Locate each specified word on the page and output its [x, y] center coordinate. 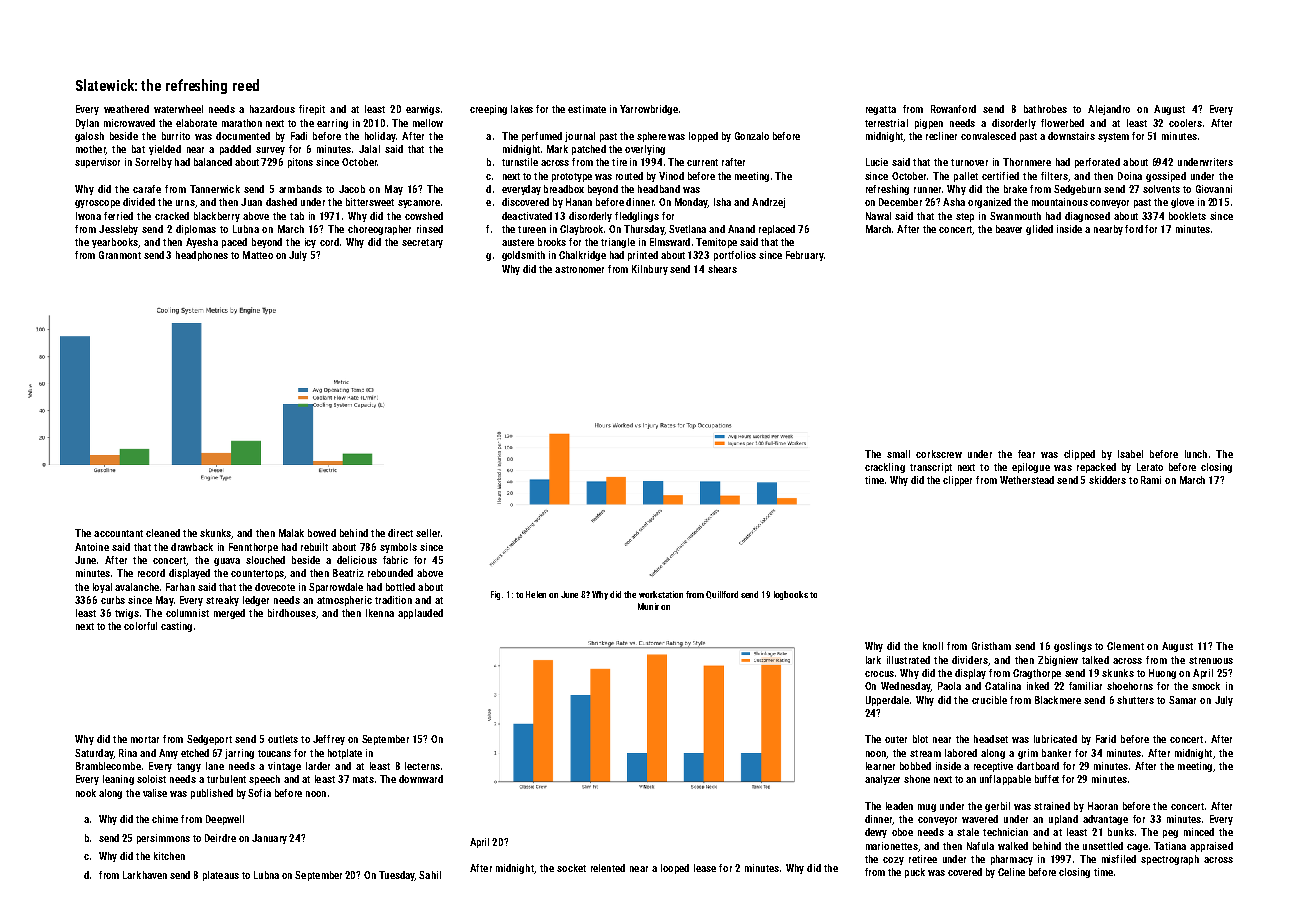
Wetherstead [1027, 480]
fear [1026, 454]
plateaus [221, 876]
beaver [1009, 229]
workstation [661, 594]
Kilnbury [650, 270]
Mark [557, 149]
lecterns [422, 766]
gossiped [1166, 177]
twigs [127, 614]
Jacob [352, 189]
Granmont [120, 255]
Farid [1106, 739]
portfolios [735, 256]
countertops [257, 574]
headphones [202, 256]
